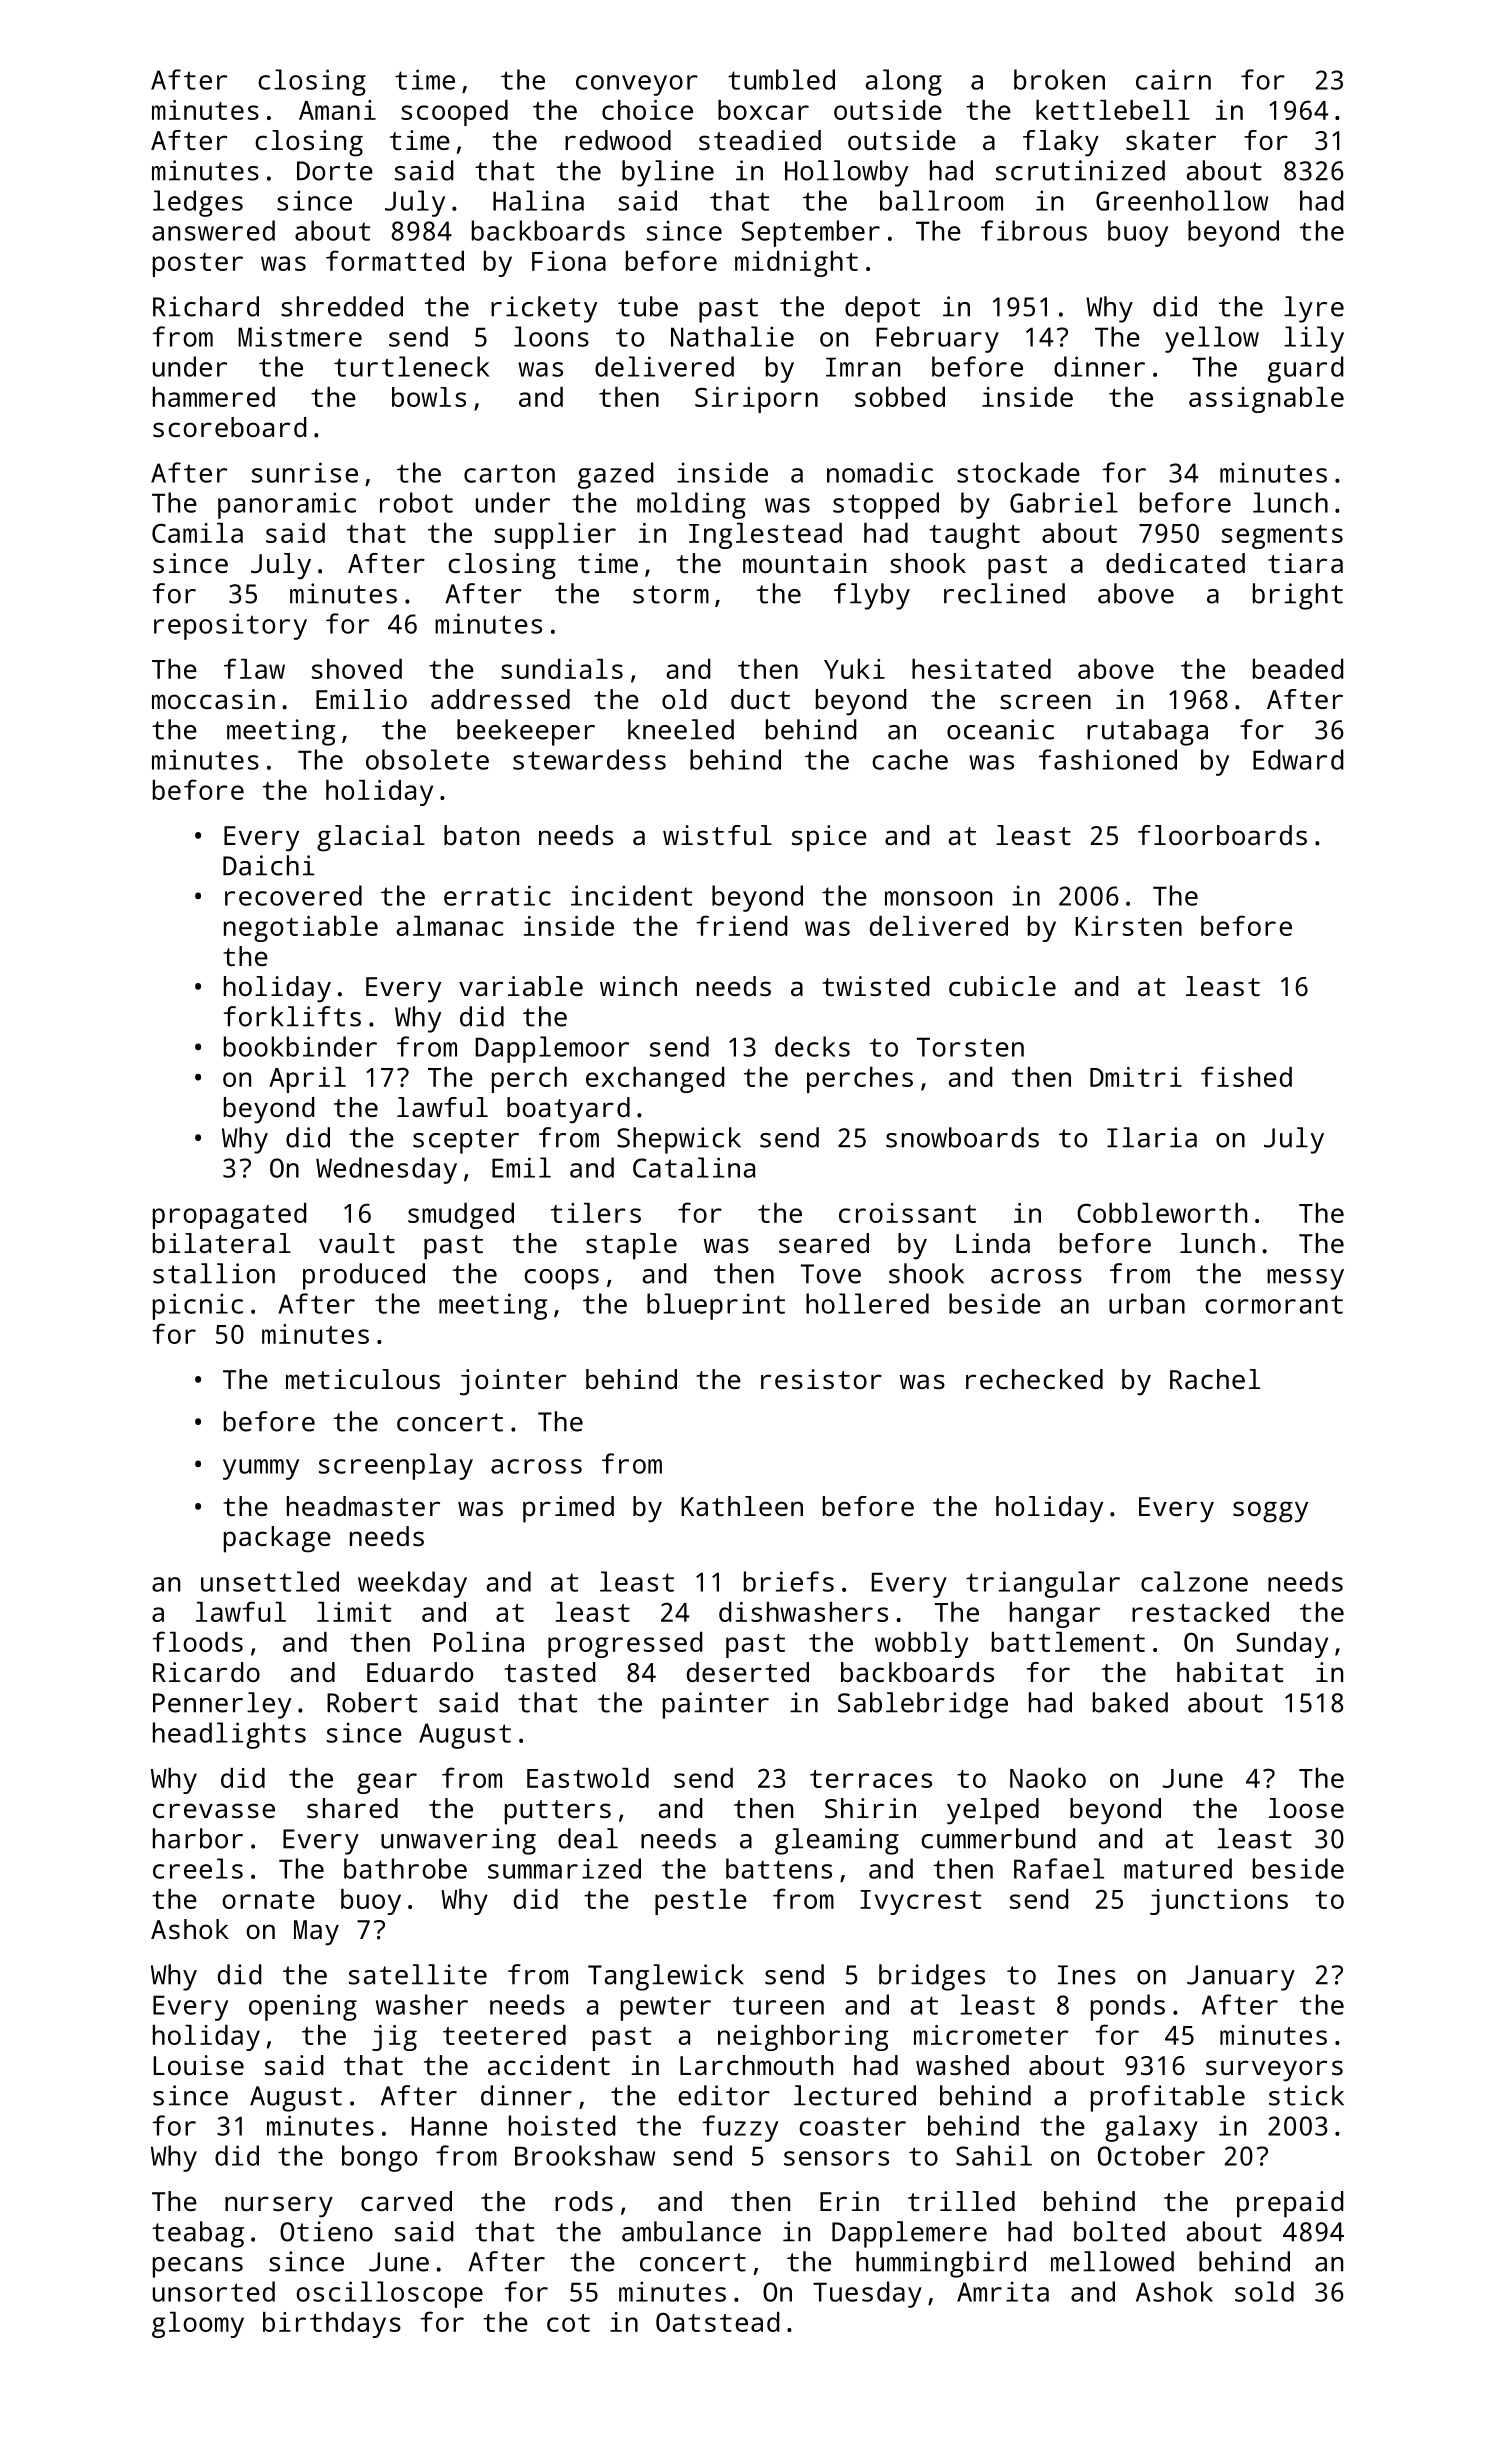 This screenshot has height=2464, width=1496. I want to click on April, so click(307, 1080).
